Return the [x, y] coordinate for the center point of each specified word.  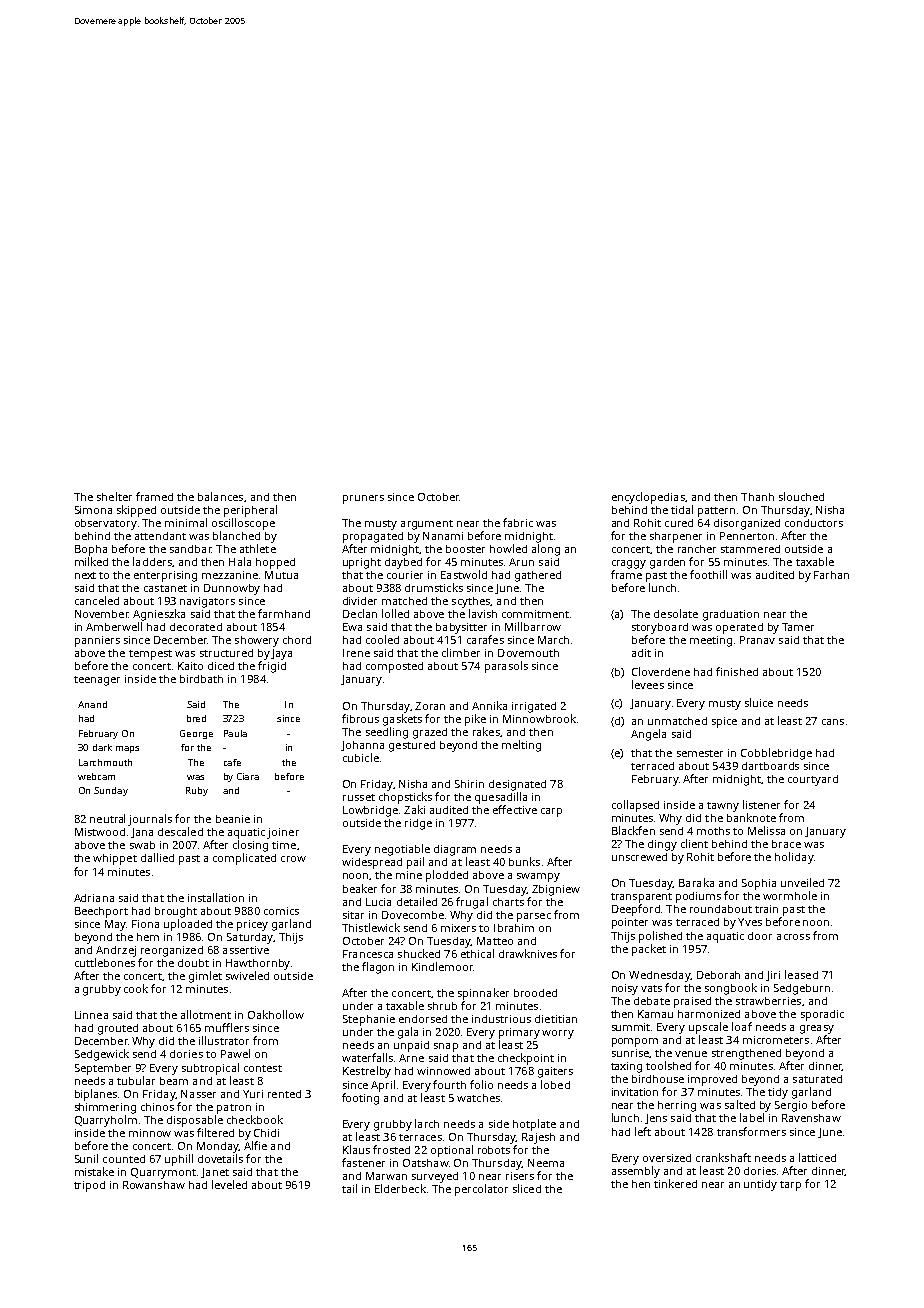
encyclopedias [648, 498]
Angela [648, 735]
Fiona [145, 924]
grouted [118, 1029]
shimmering [105, 1108]
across [793, 937]
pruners [363, 499]
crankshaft [723, 1157]
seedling [387, 733]
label [752, 1117]
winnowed [443, 1071]
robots [494, 1150]
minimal [186, 522]
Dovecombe [413, 915]
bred [196, 718]
